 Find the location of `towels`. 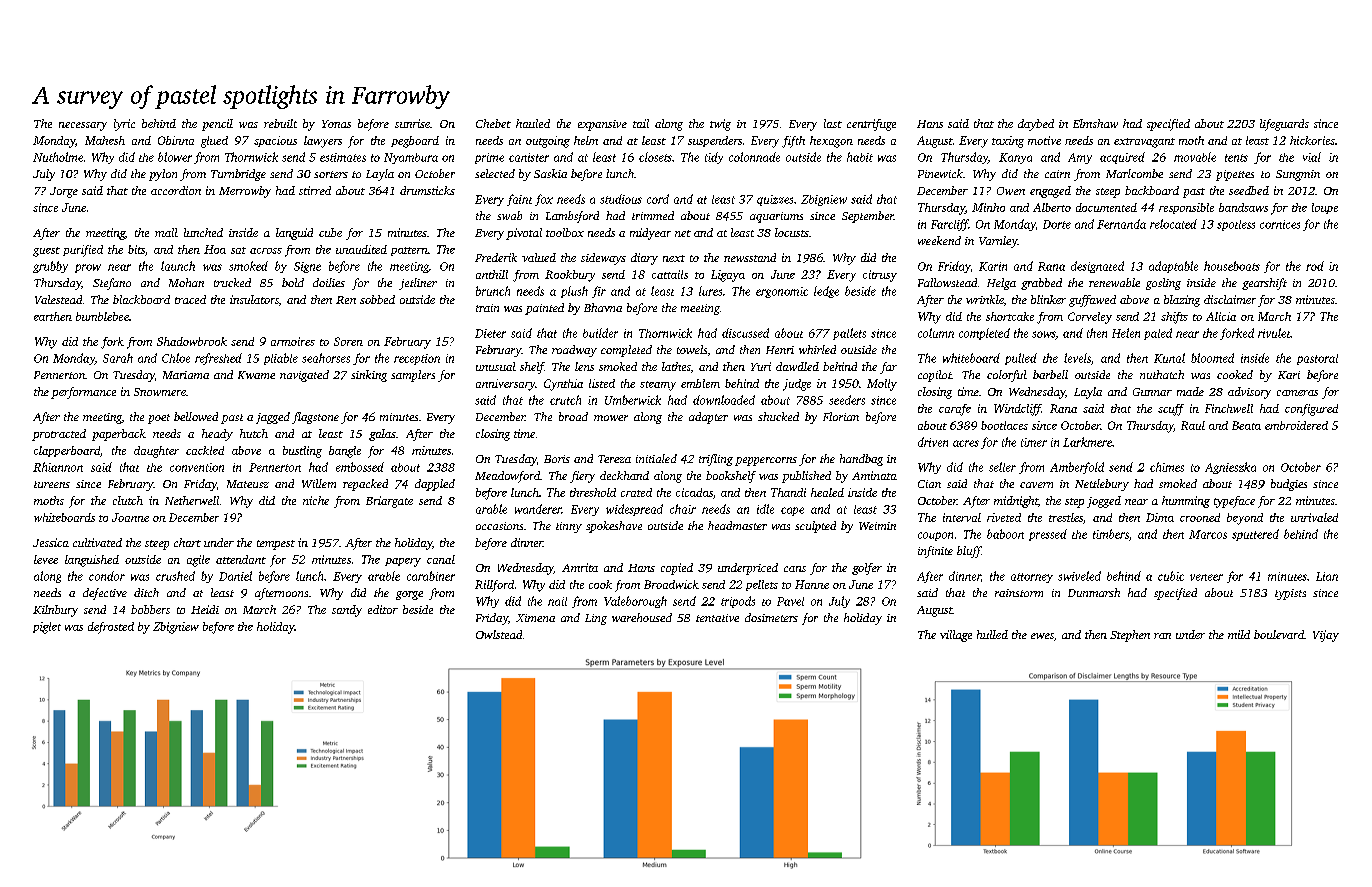

towels is located at coordinates (692, 349).
